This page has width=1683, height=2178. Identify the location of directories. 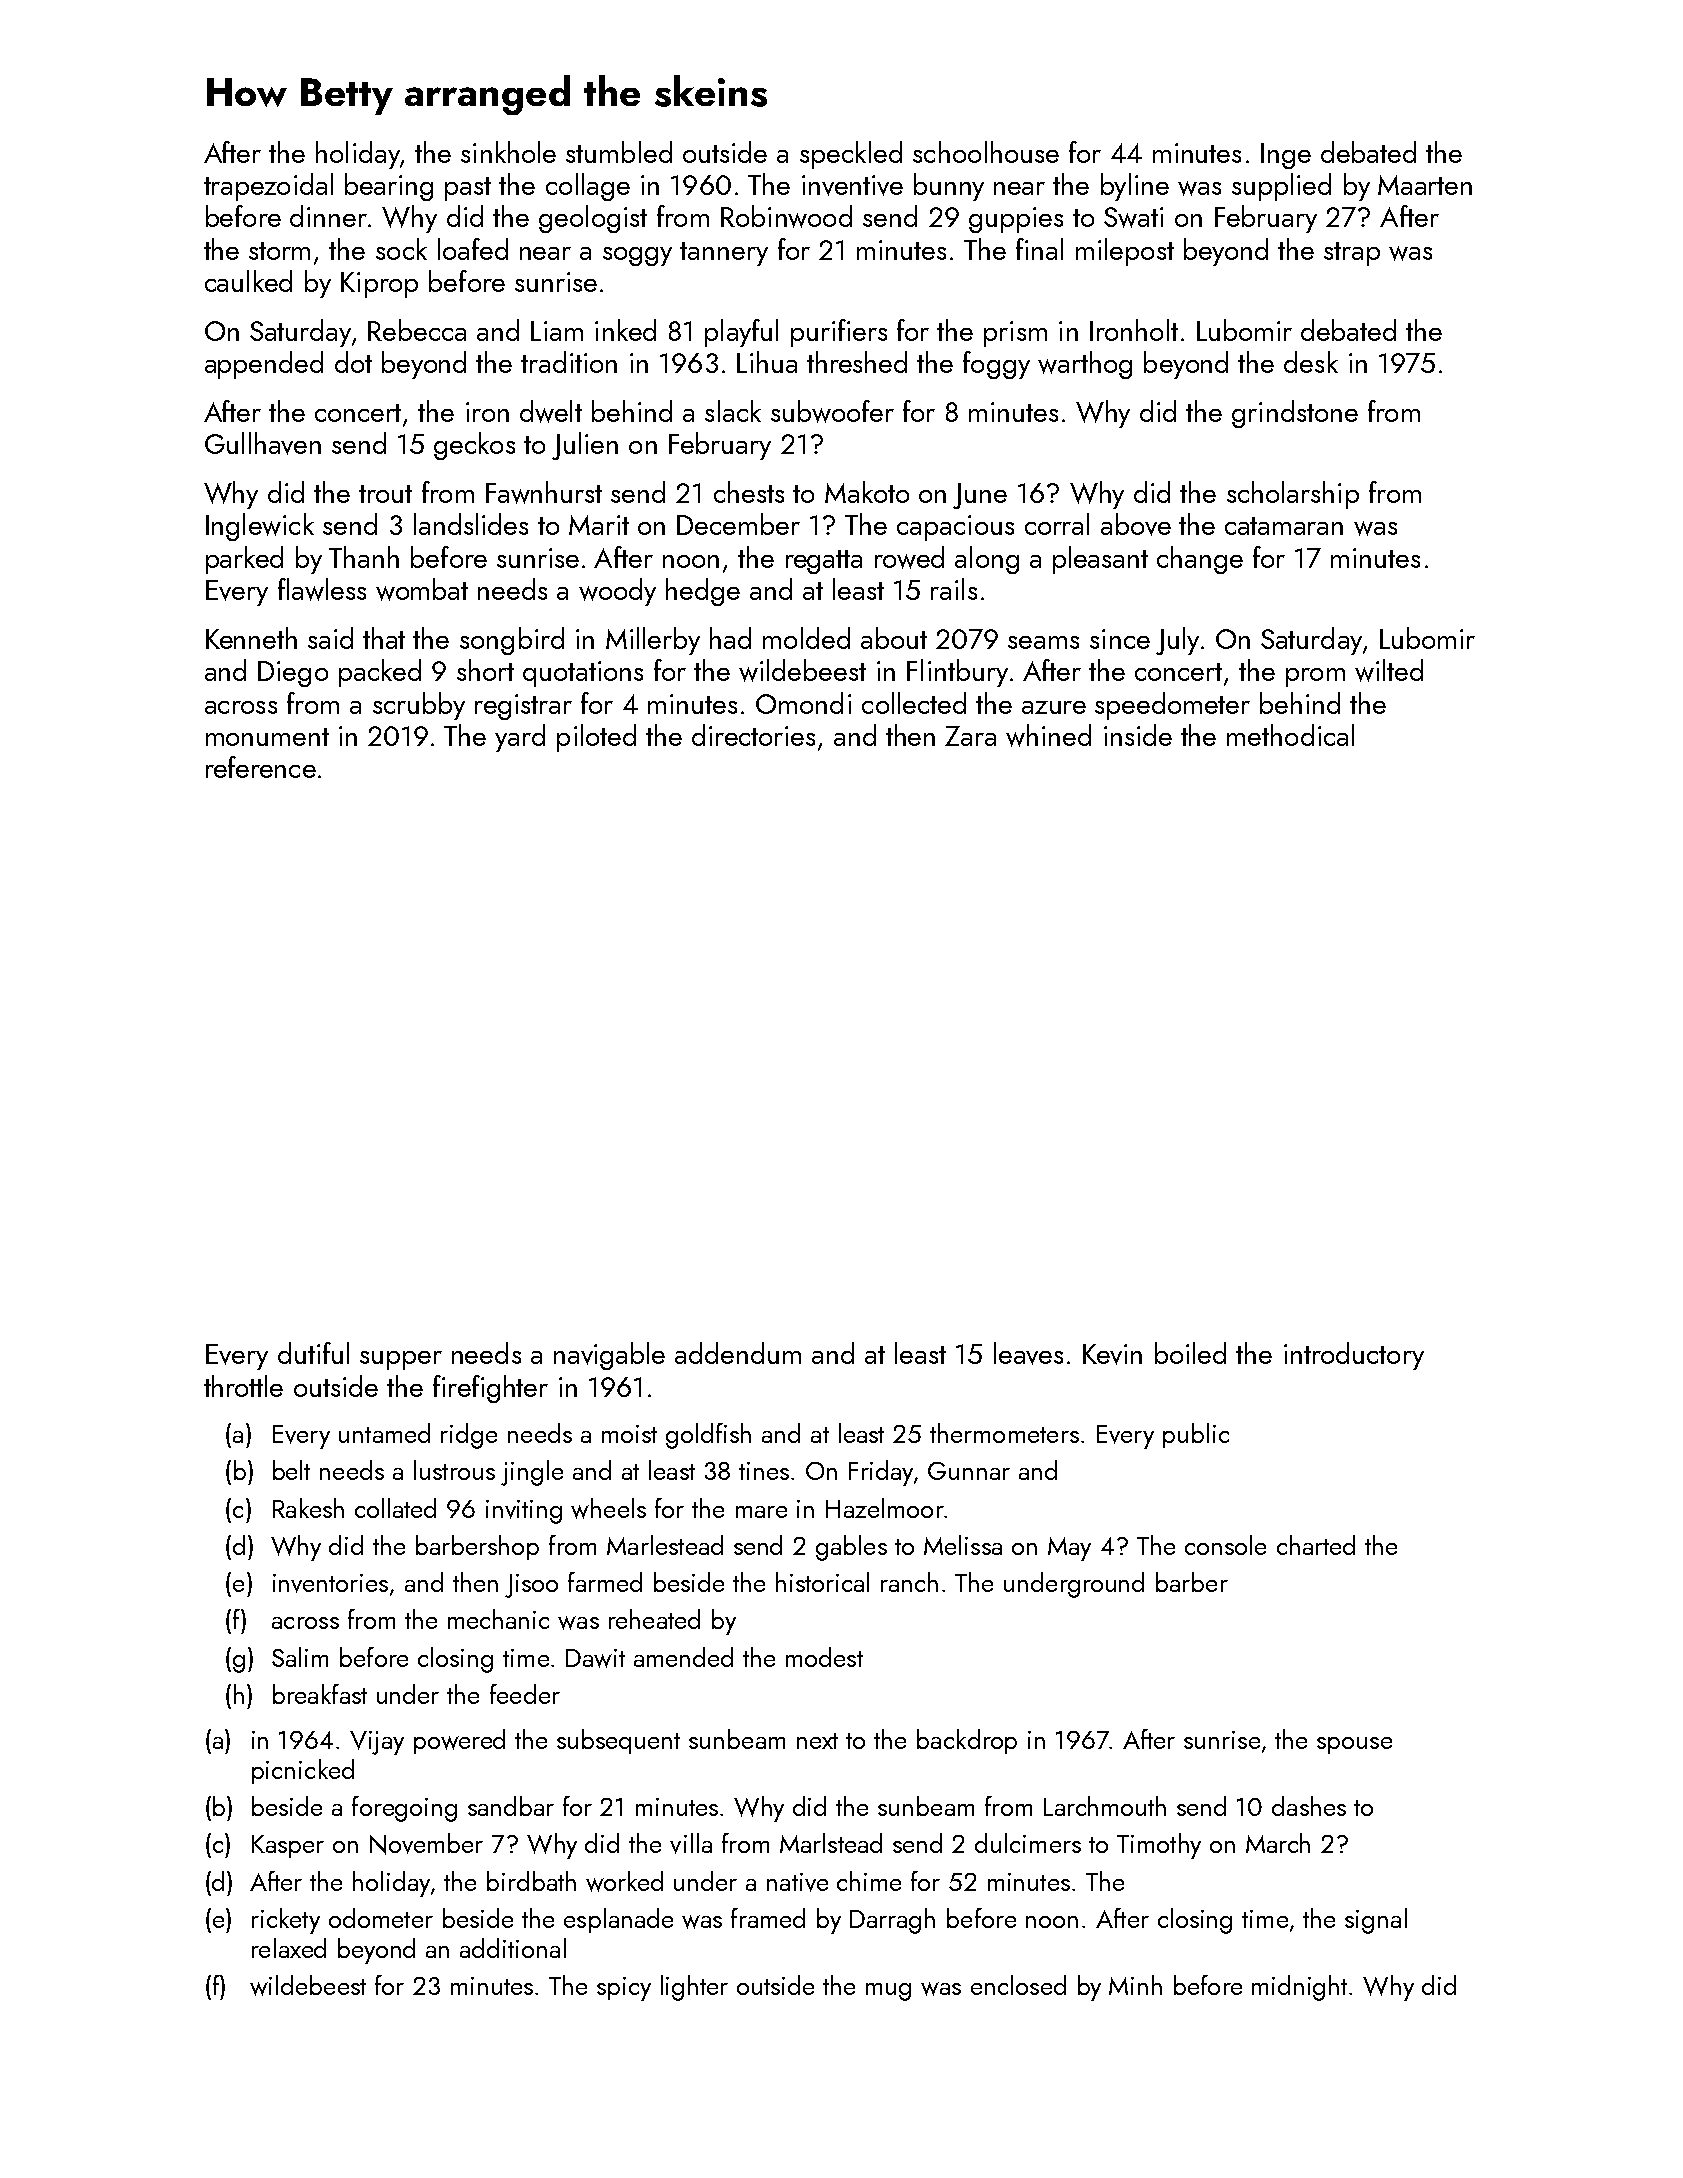
(753, 735).
